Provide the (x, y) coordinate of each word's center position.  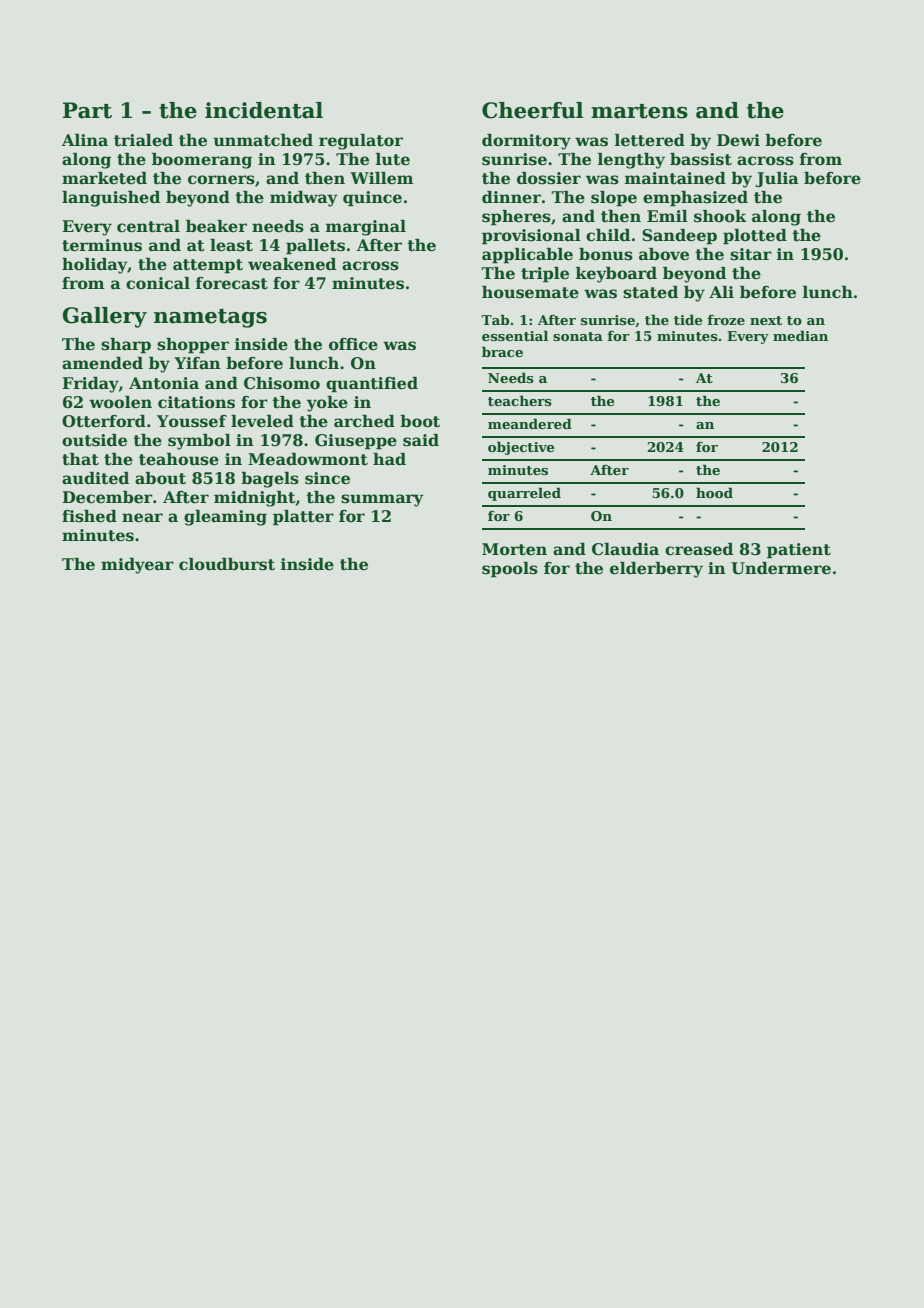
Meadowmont (308, 459)
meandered (530, 423)
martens (639, 111)
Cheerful (532, 110)
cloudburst (227, 564)
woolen (120, 402)
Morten (514, 549)
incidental (264, 110)
